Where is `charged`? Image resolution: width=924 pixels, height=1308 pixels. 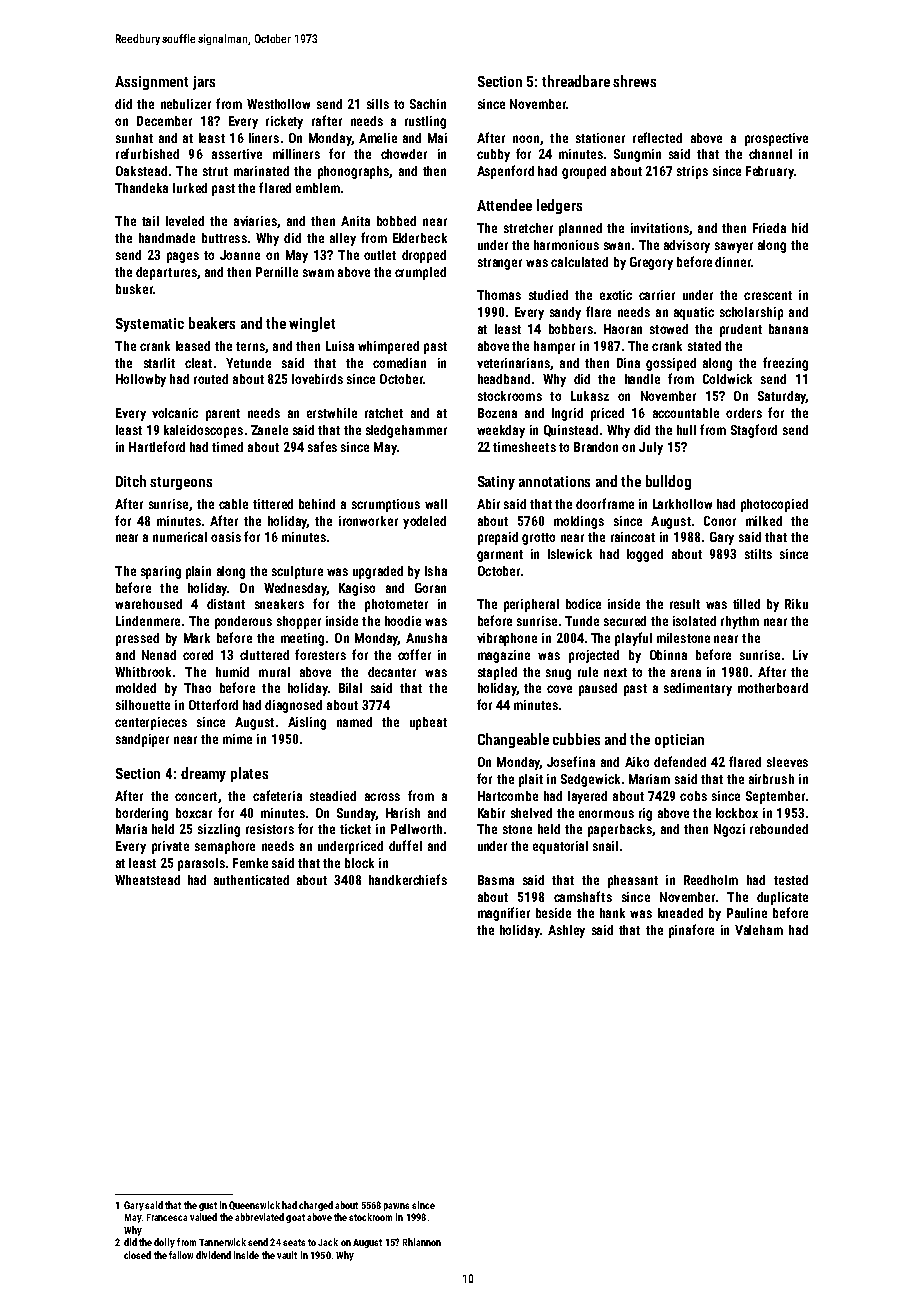
charged is located at coordinates (316, 1206).
